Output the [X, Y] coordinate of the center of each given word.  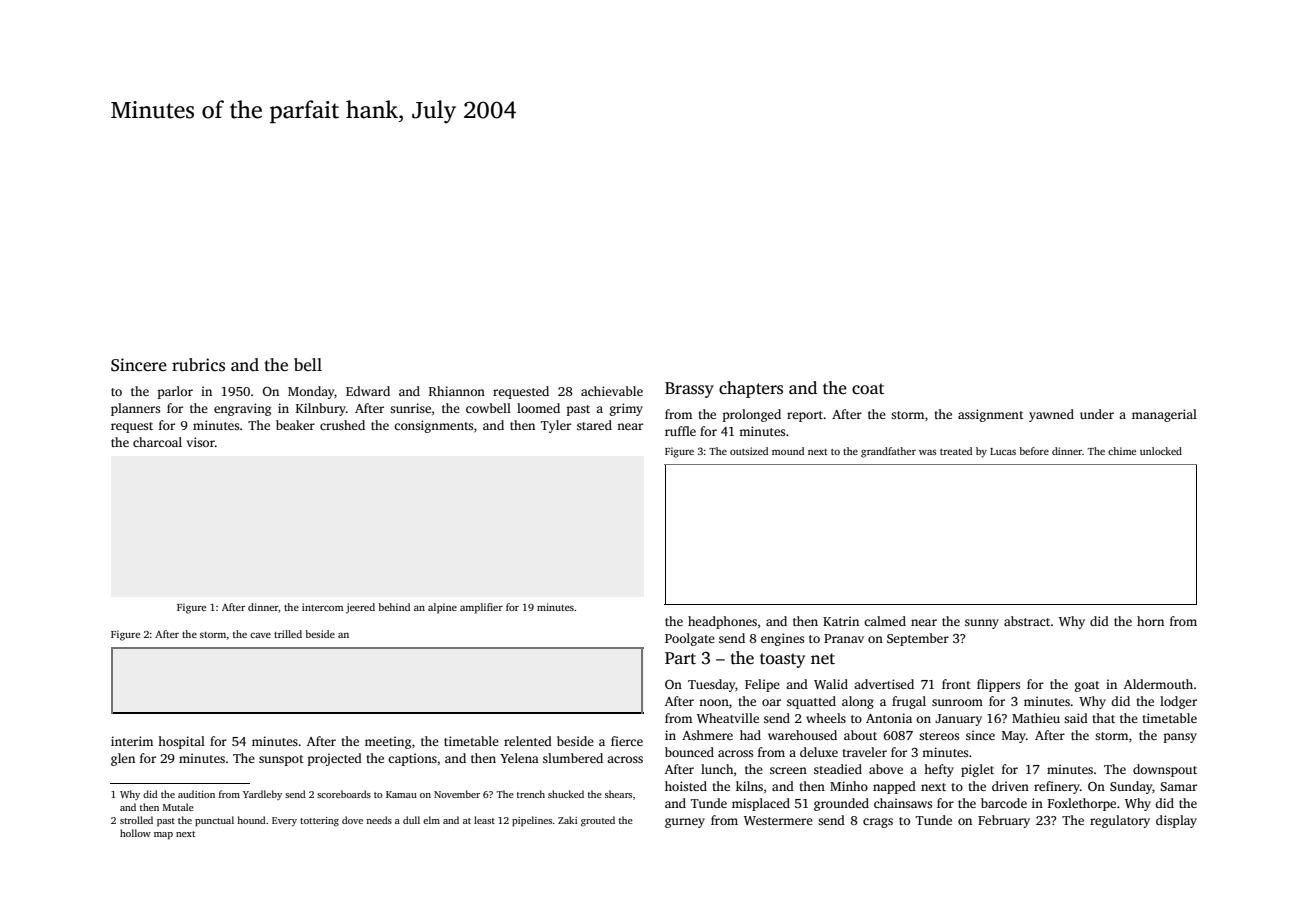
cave [260, 635]
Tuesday [712, 685]
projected [335, 759]
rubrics [198, 365]
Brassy [689, 390]
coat [868, 389]
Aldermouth [1158, 684]
